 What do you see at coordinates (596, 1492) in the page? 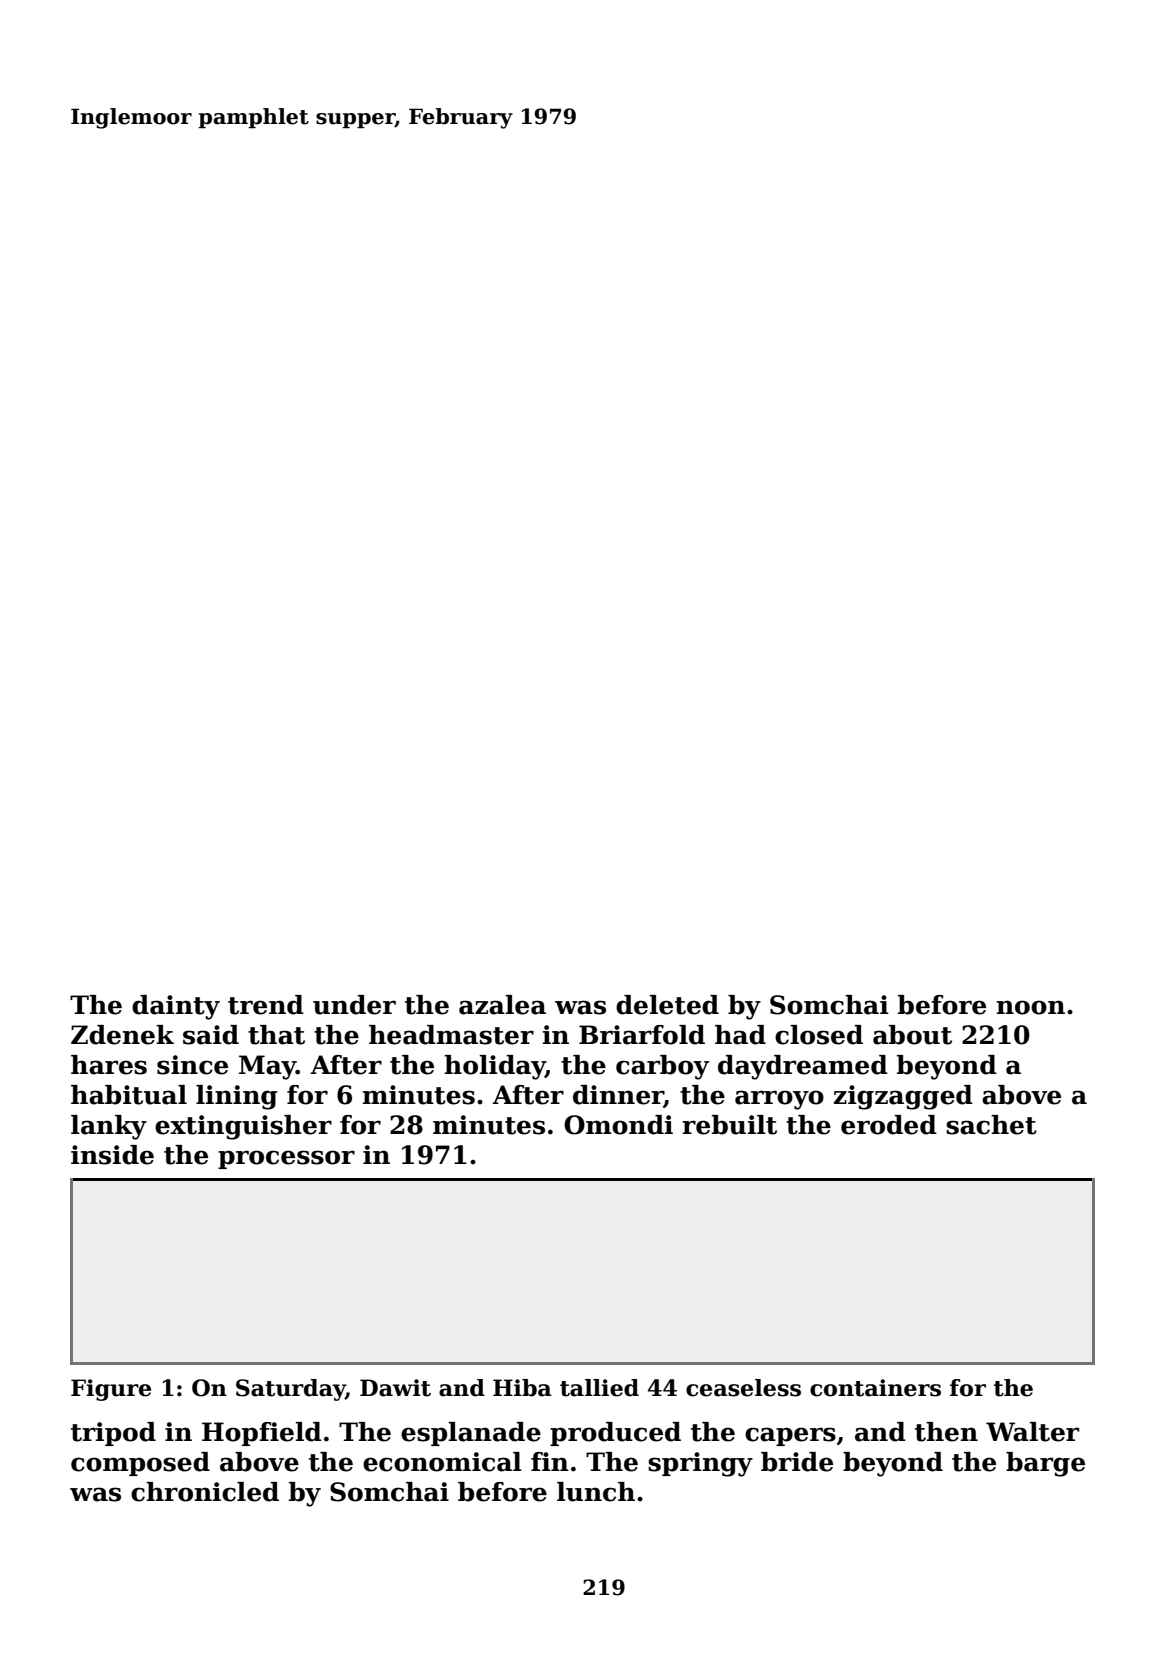
I see `lunch` at bounding box center [596, 1492].
